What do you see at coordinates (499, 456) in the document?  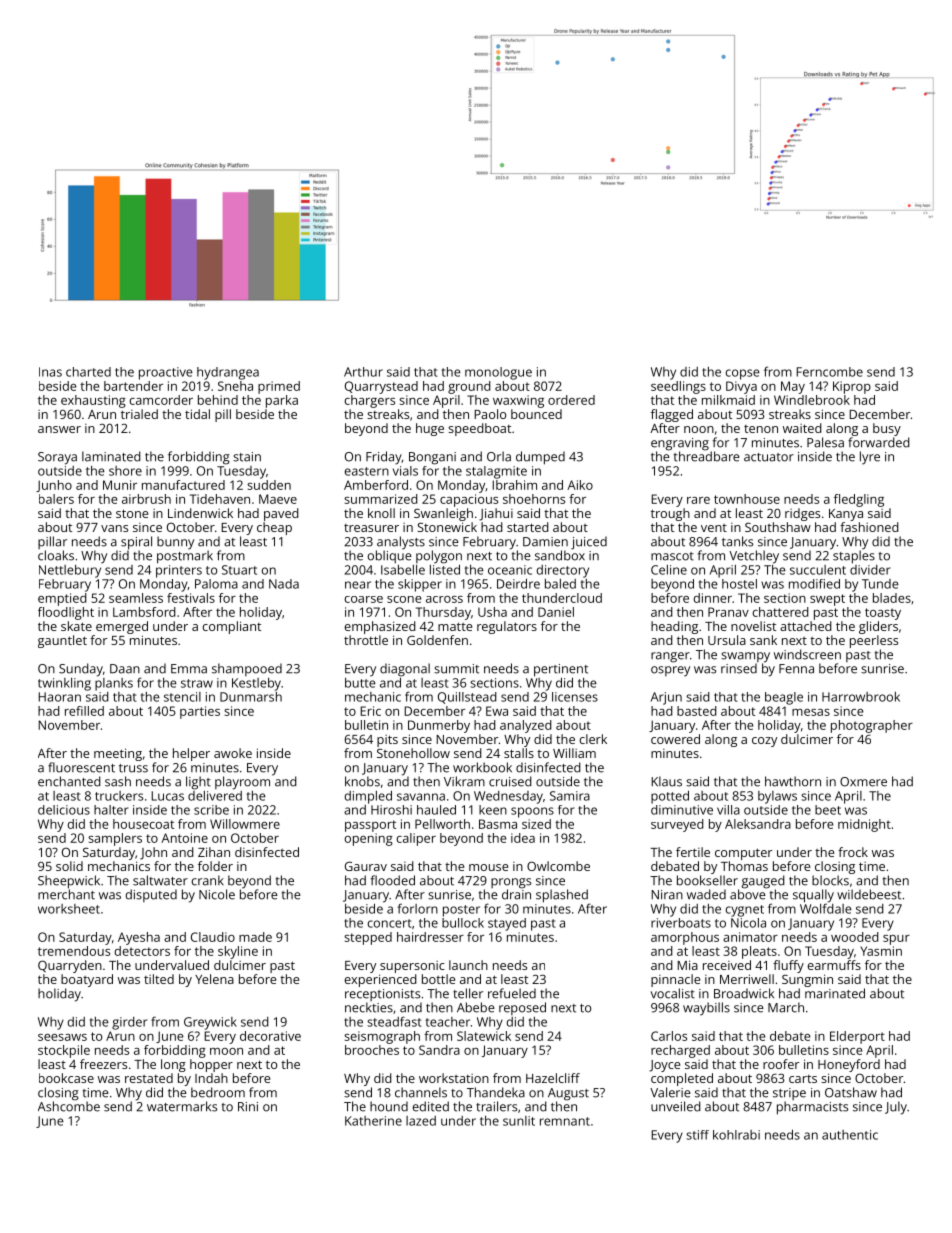 I see `Orla` at bounding box center [499, 456].
